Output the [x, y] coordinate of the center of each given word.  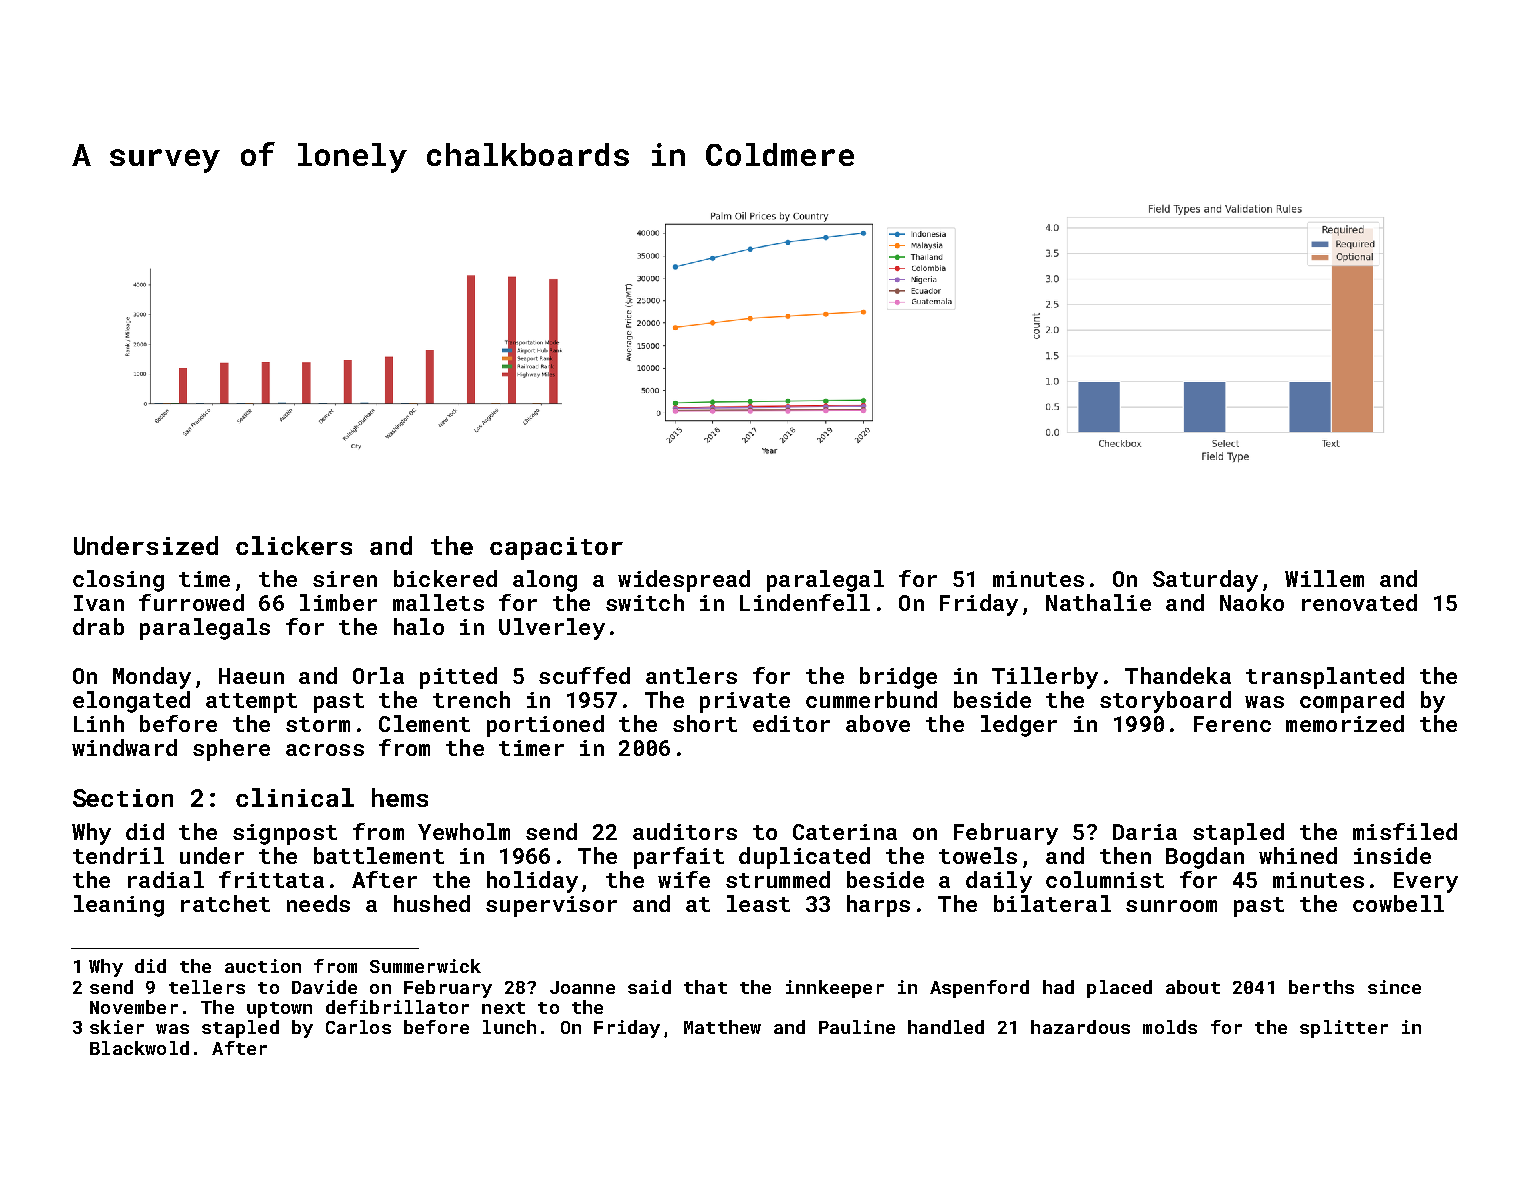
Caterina [845, 832]
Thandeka [1178, 675]
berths [1321, 987]
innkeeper [835, 989]
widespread [684, 581]
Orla [378, 675]
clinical [295, 797]
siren [345, 579]
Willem [1324, 578]
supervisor [551, 906]
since [1394, 987]
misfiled [1405, 831]
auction [263, 966]
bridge [898, 678]
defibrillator [397, 1007]
